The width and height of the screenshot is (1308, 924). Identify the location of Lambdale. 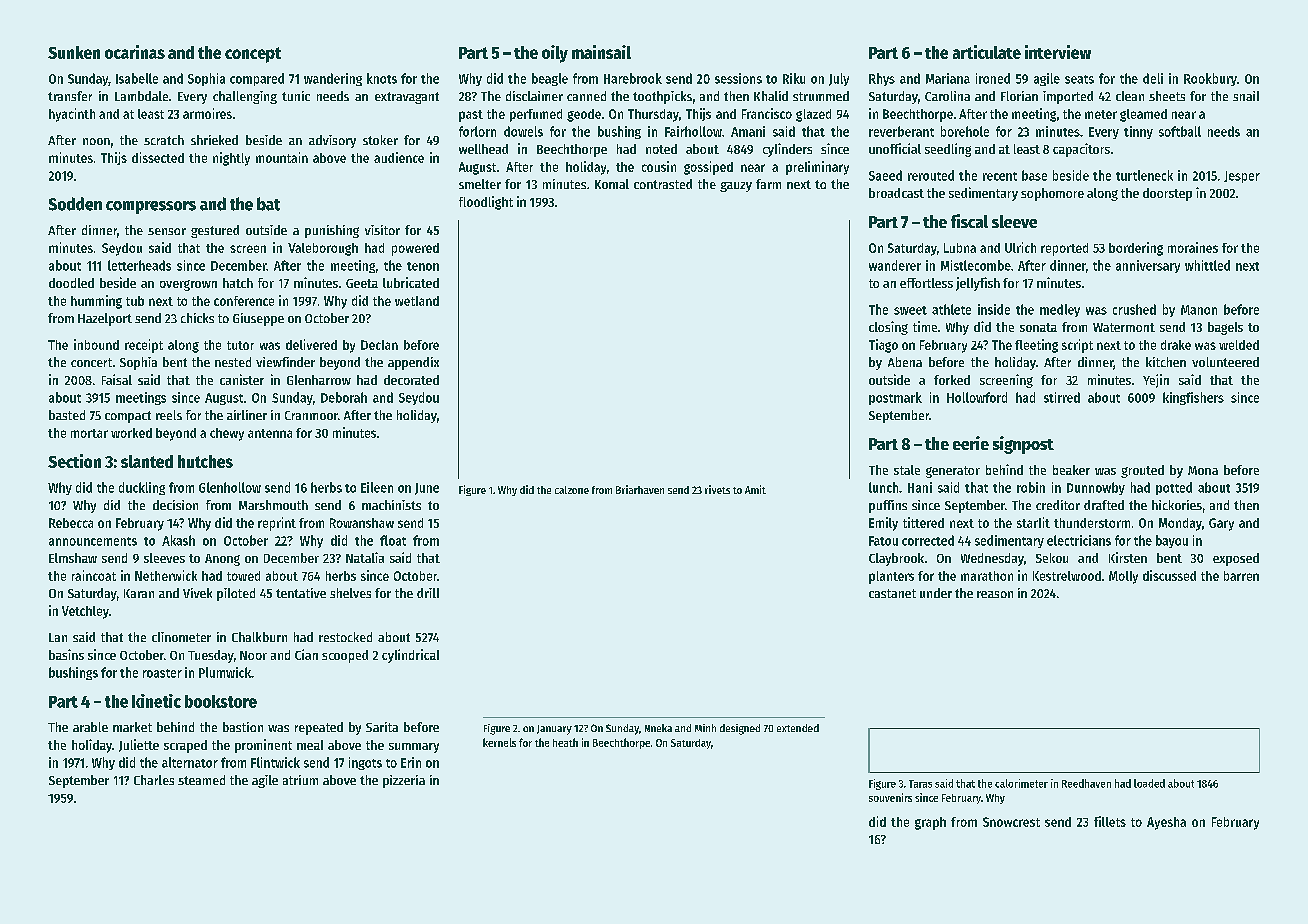
(141, 96).
